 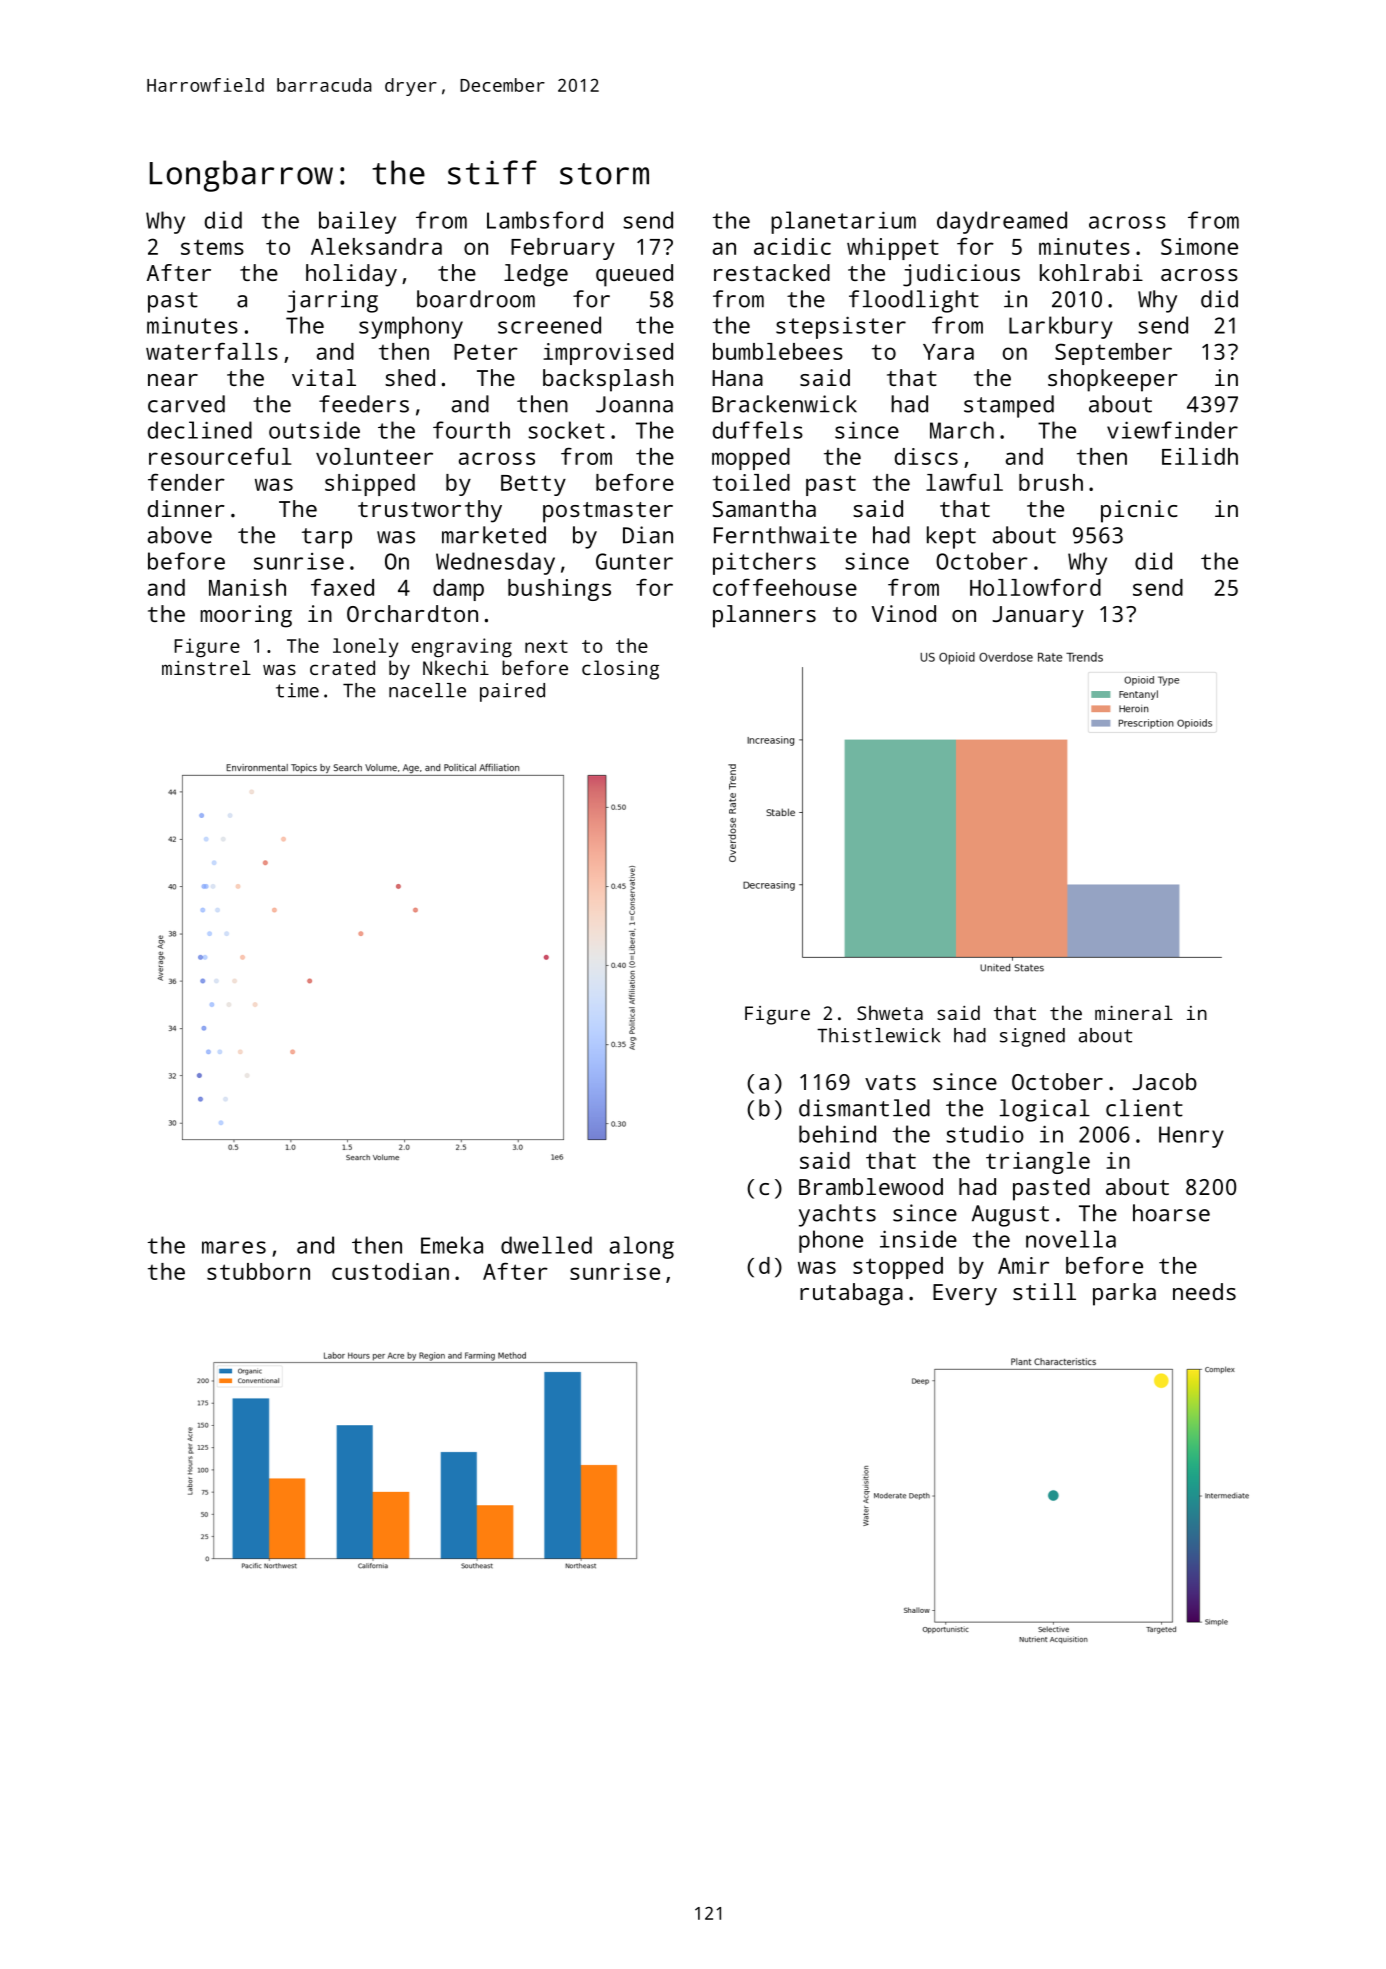 What do you see at coordinates (904, 613) in the image?
I see `Vinod` at bounding box center [904, 613].
